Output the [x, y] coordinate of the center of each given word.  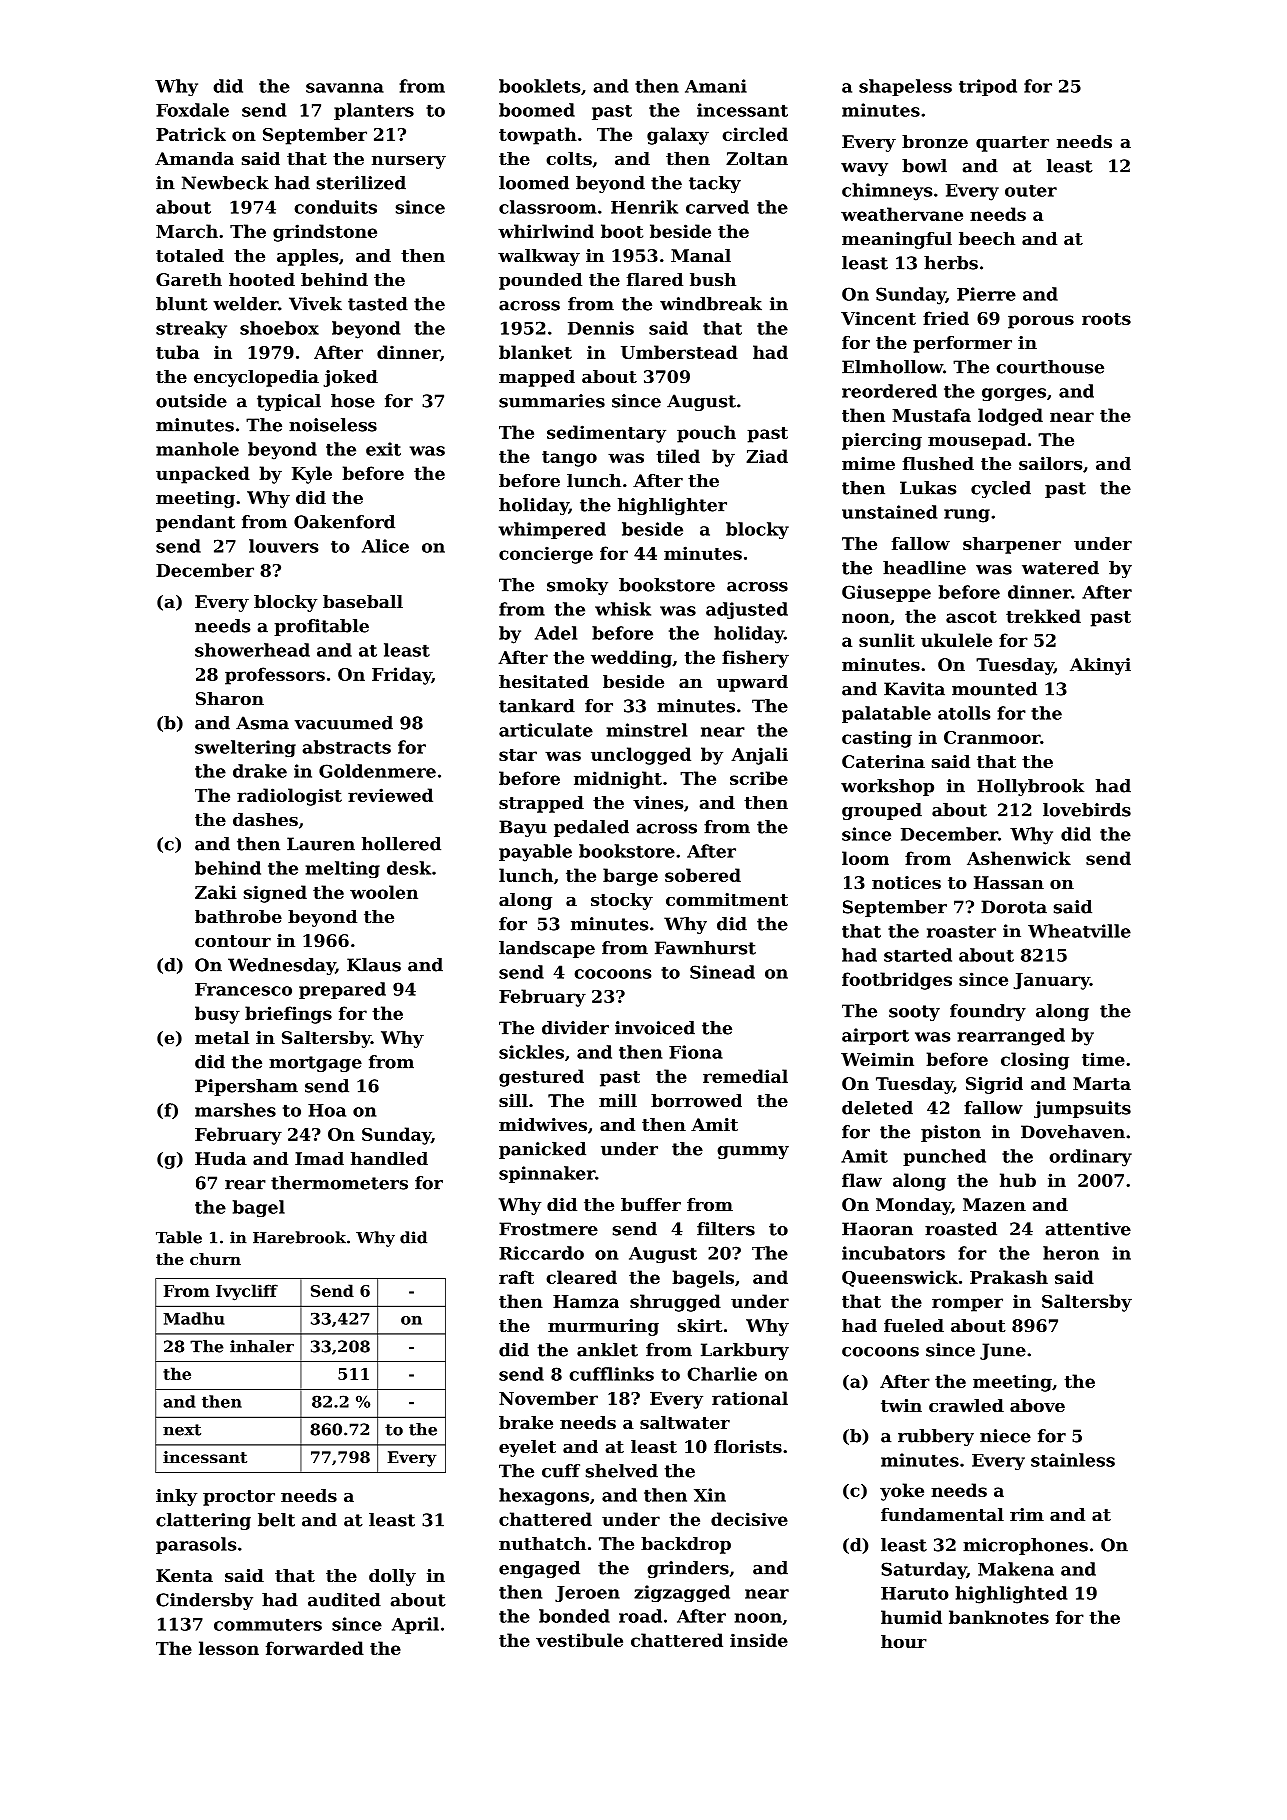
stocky [622, 901]
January [1051, 981]
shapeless [905, 87]
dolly [392, 1577]
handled [389, 1158]
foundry [988, 1012]
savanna [345, 88]
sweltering [245, 748]
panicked [542, 1150]
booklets [539, 86]
